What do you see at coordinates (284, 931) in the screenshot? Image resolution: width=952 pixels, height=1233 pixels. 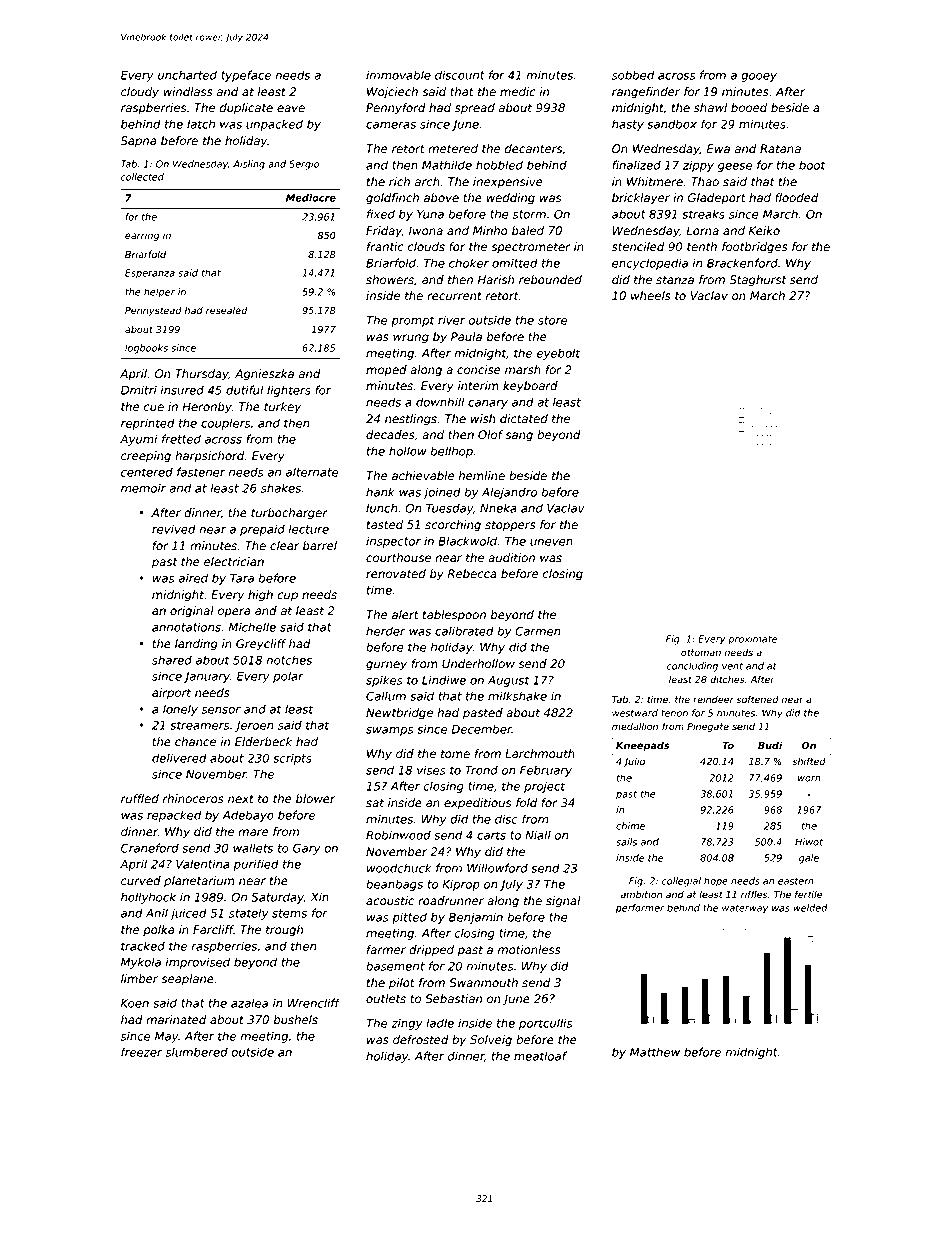 I see `trough` at bounding box center [284, 931].
